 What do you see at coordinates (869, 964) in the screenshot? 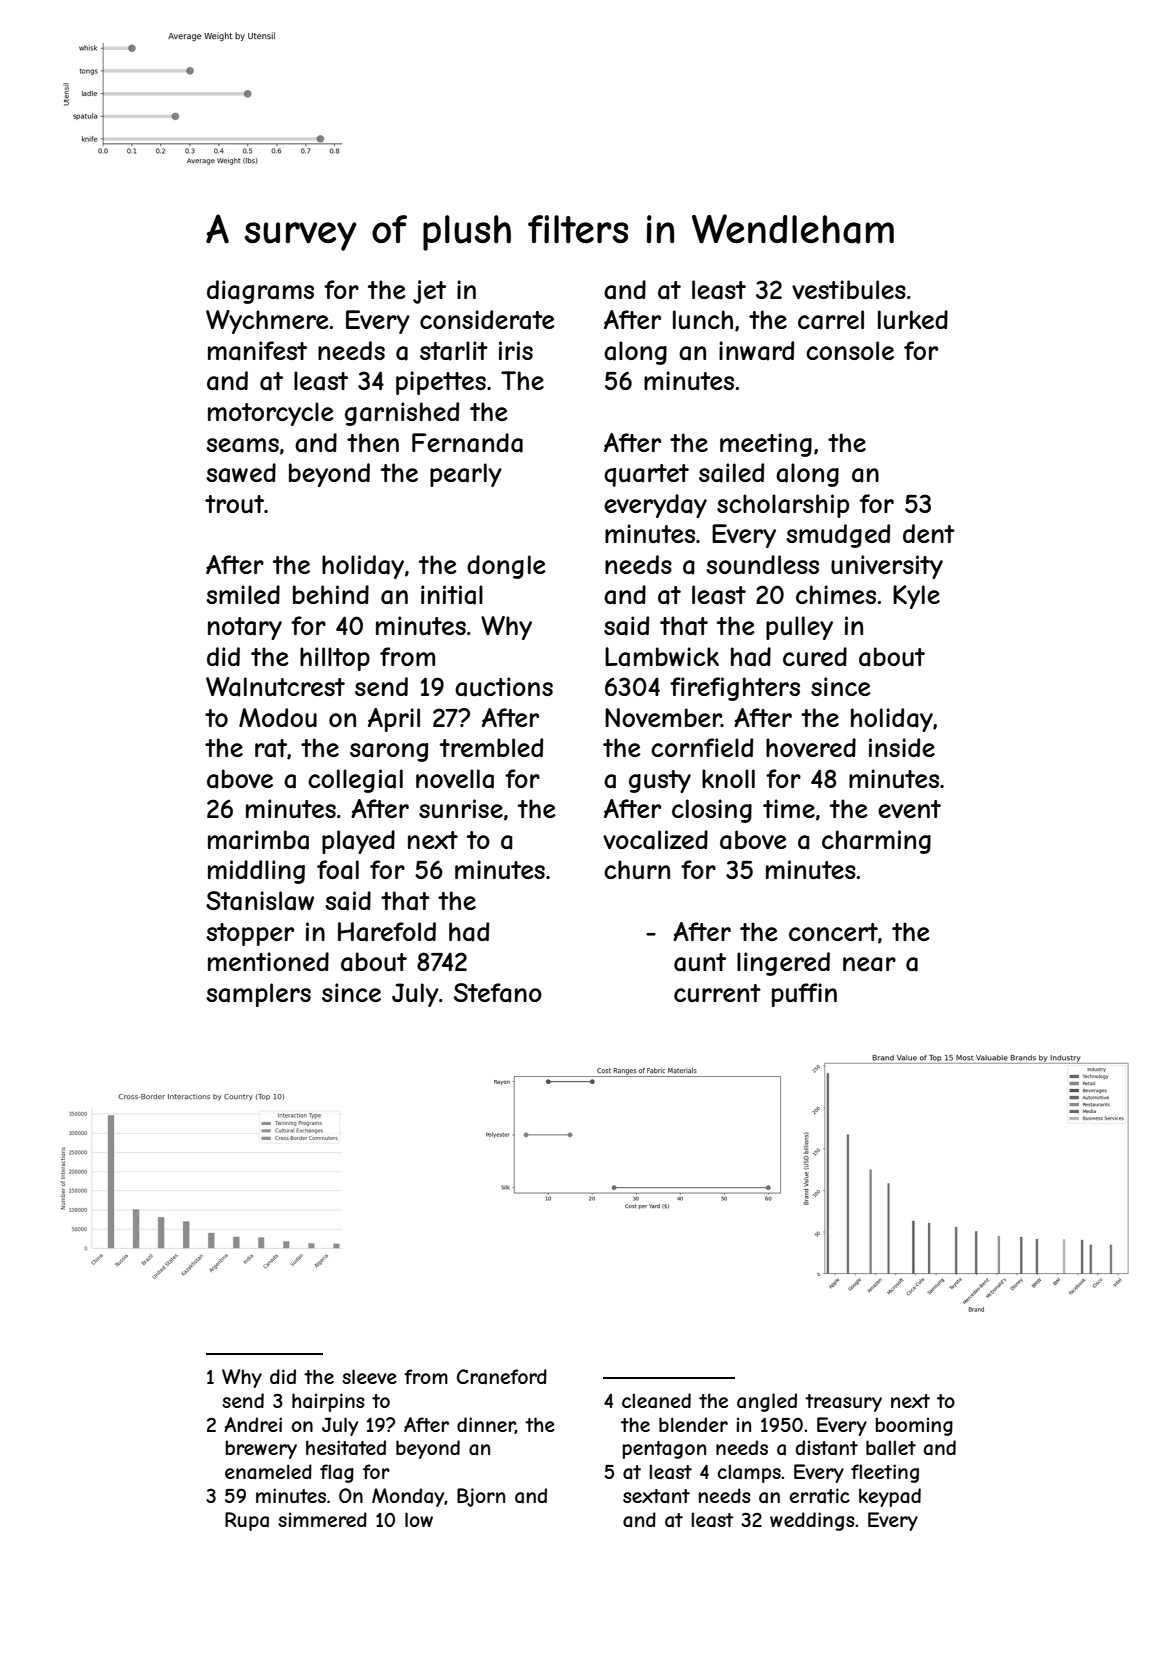
I see `near` at bounding box center [869, 964].
